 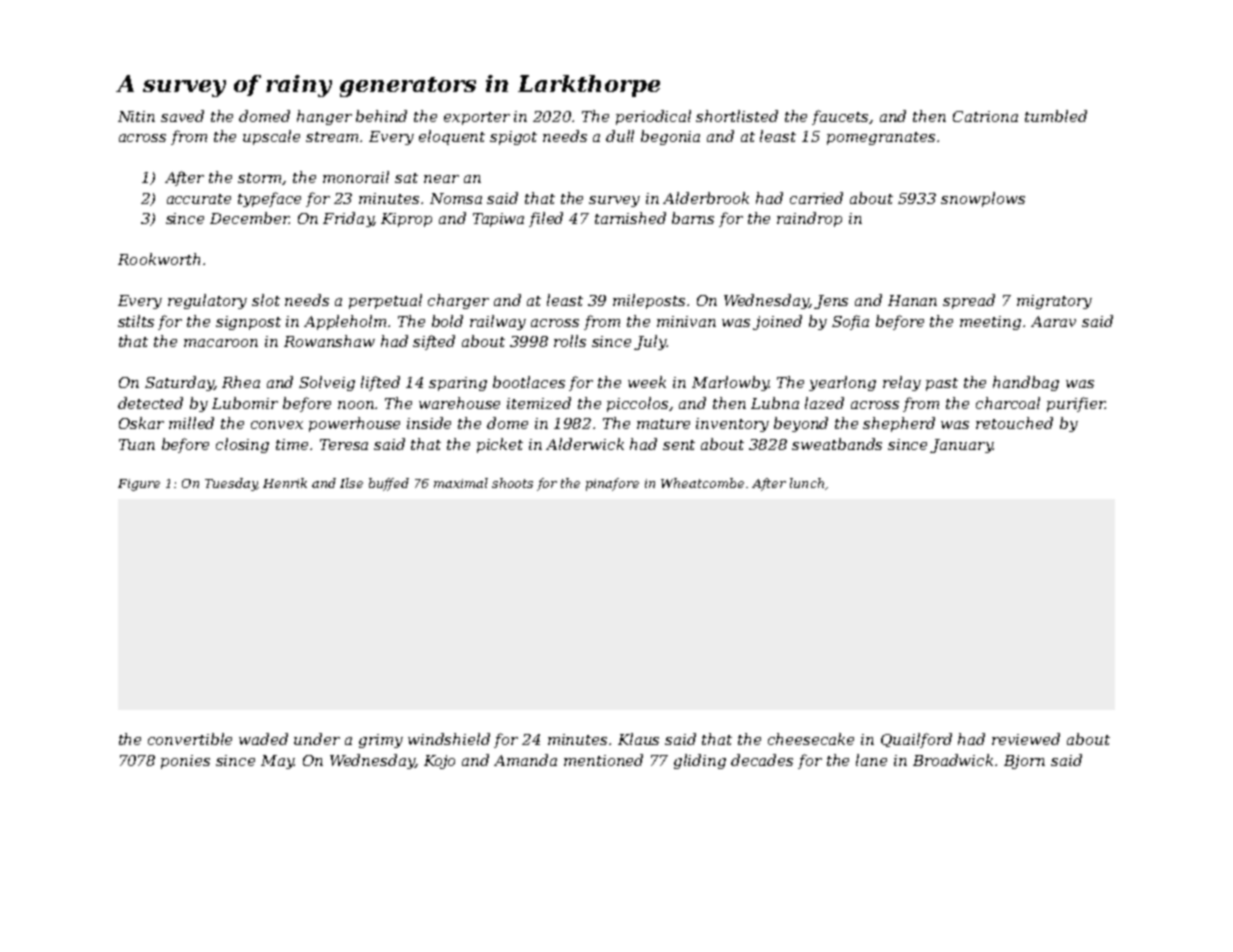 What do you see at coordinates (983, 199) in the document?
I see `snowplows` at bounding box center [983, 199].
